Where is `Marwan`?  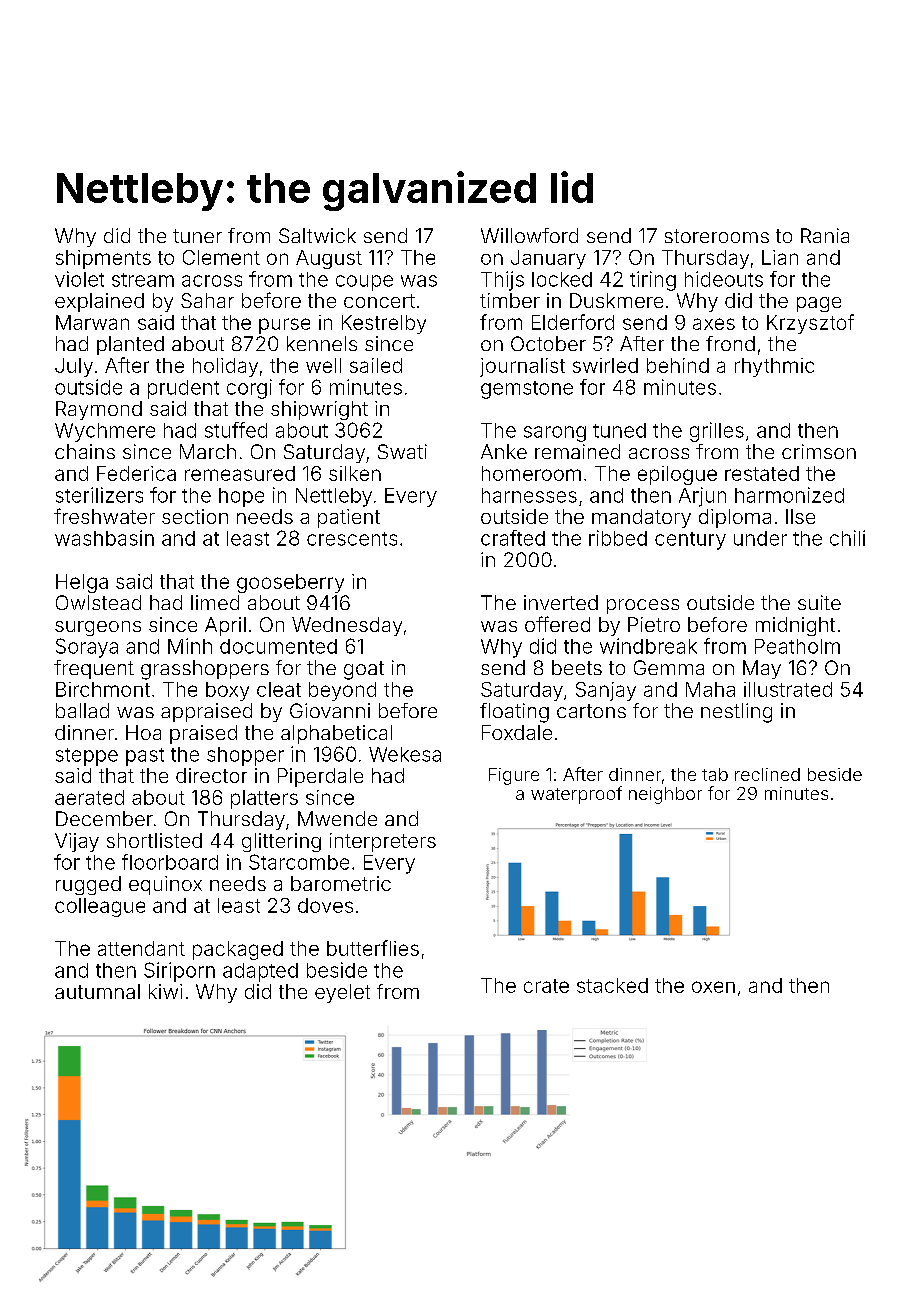
Marwan is located at coordinates (92, 322).
